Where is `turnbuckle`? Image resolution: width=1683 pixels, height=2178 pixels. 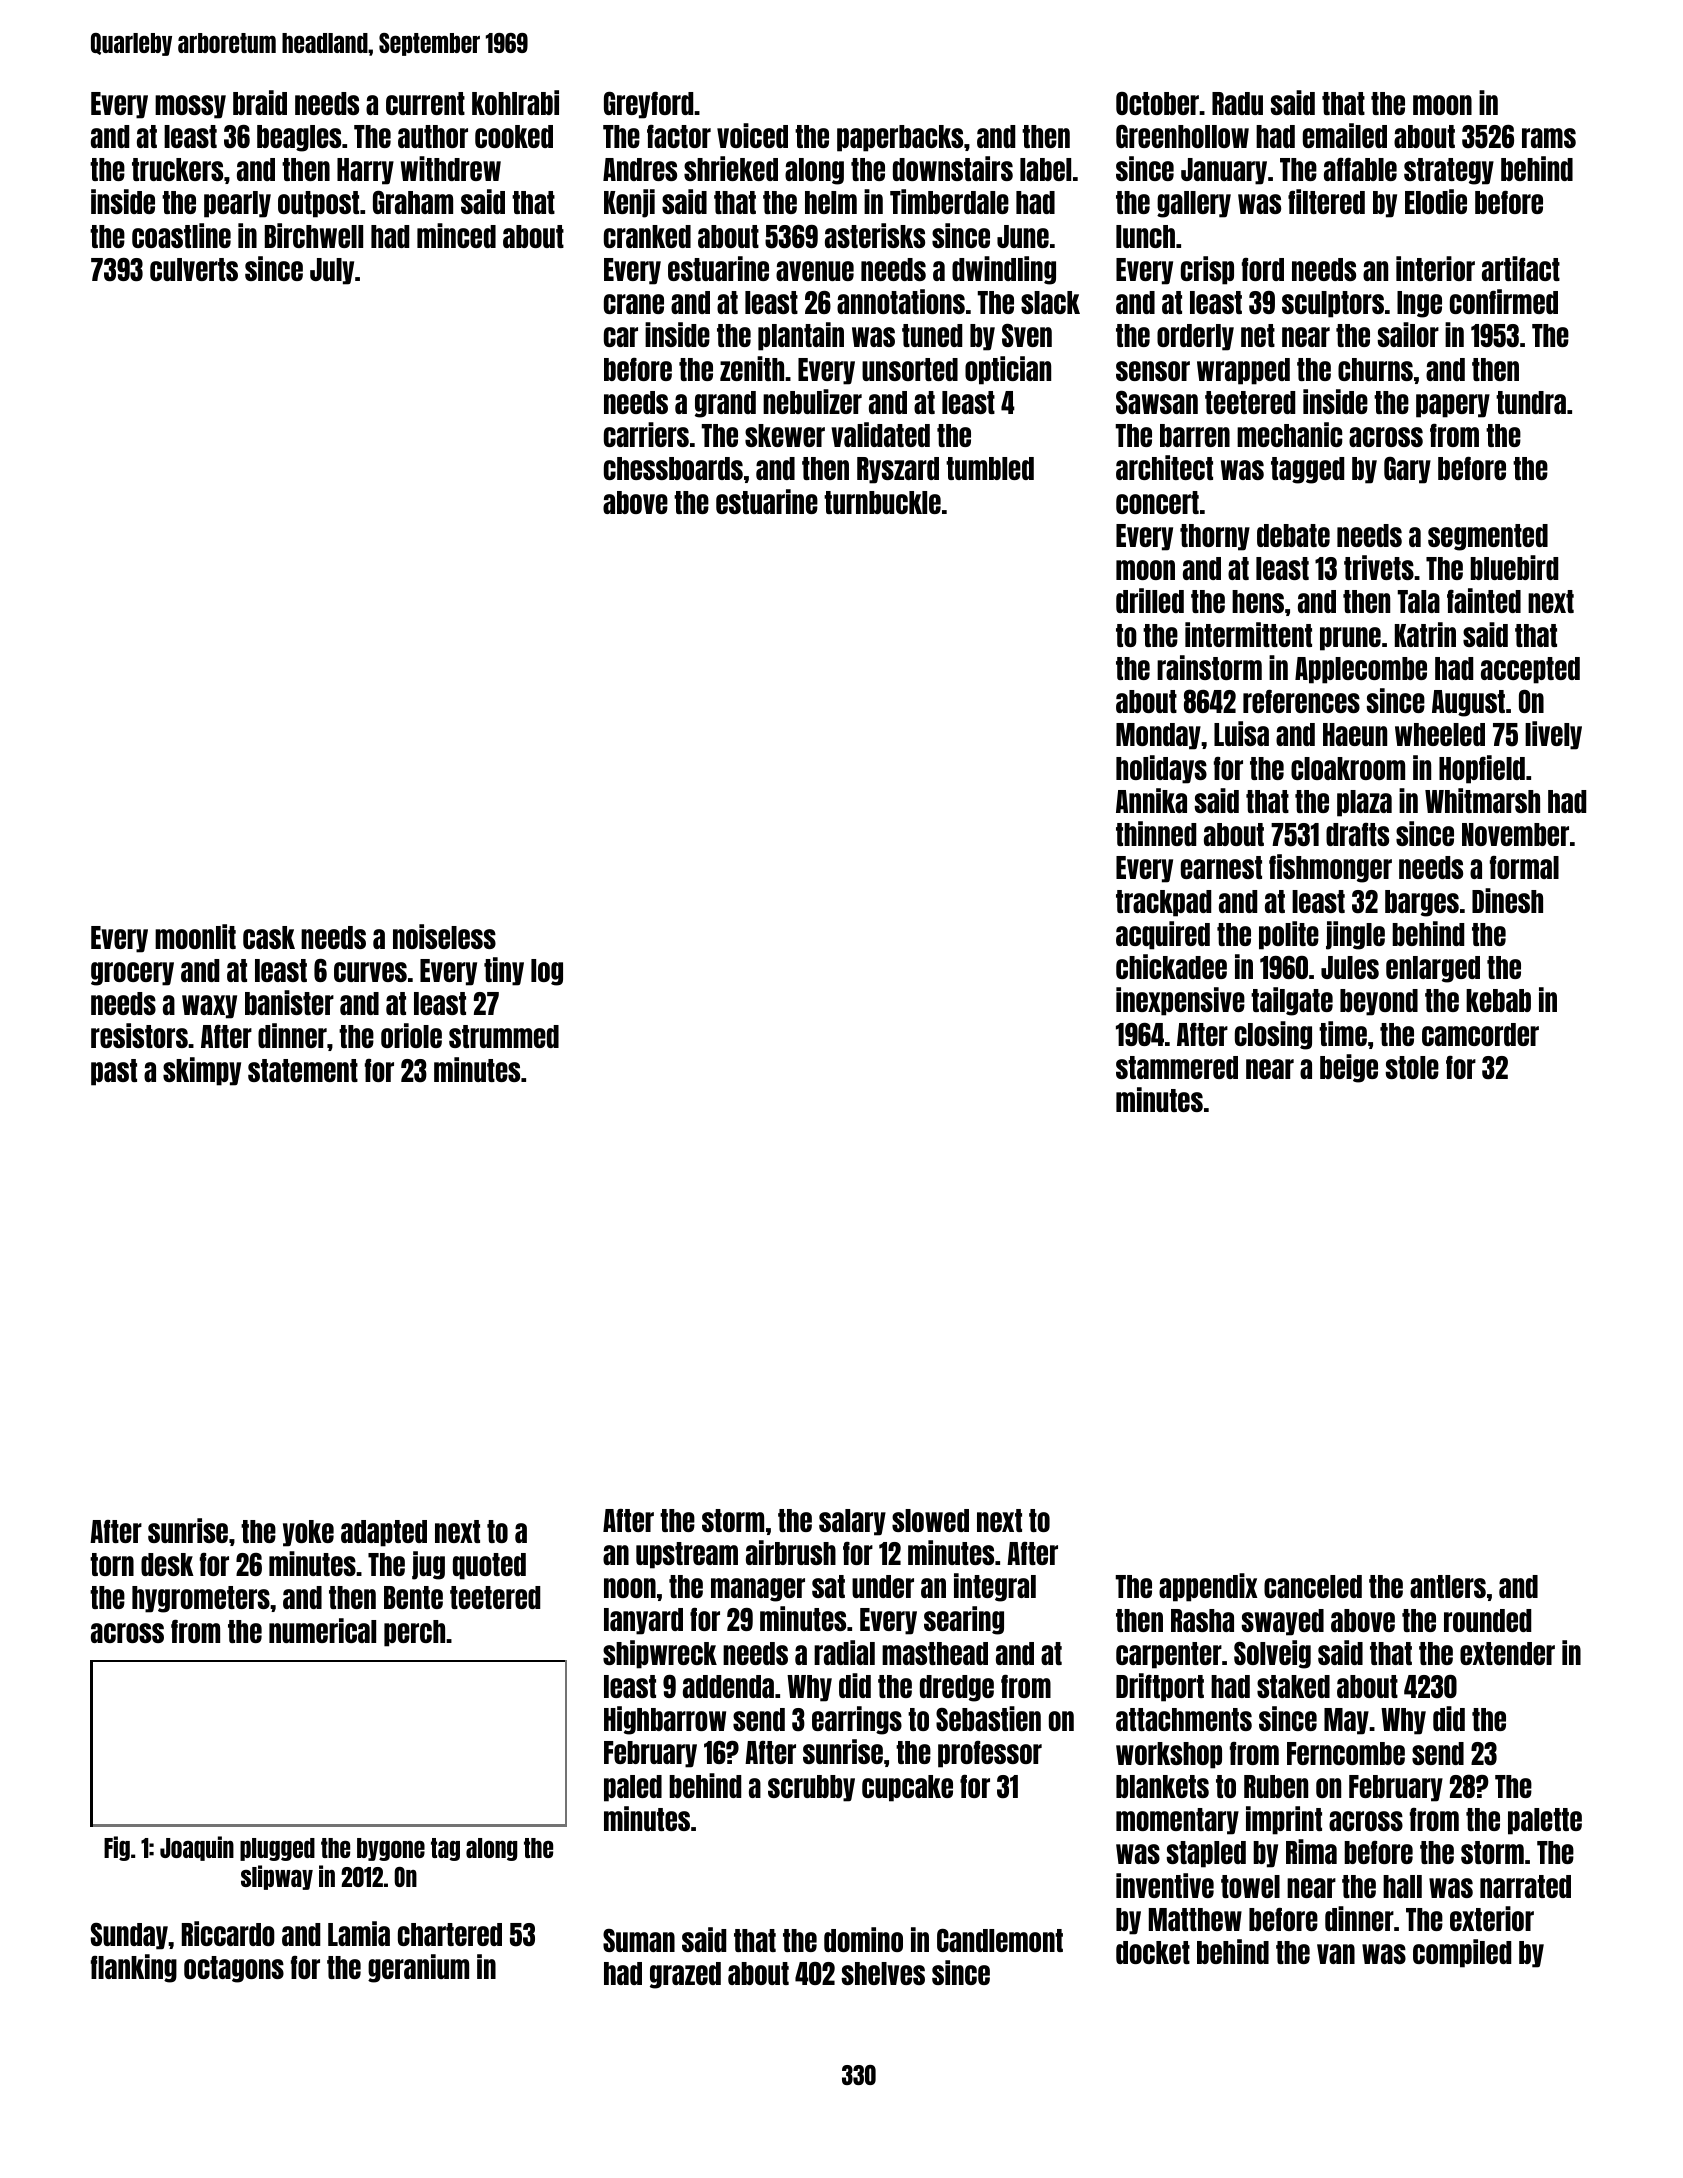 turnbuckle is located at coordinates (882, 502).
